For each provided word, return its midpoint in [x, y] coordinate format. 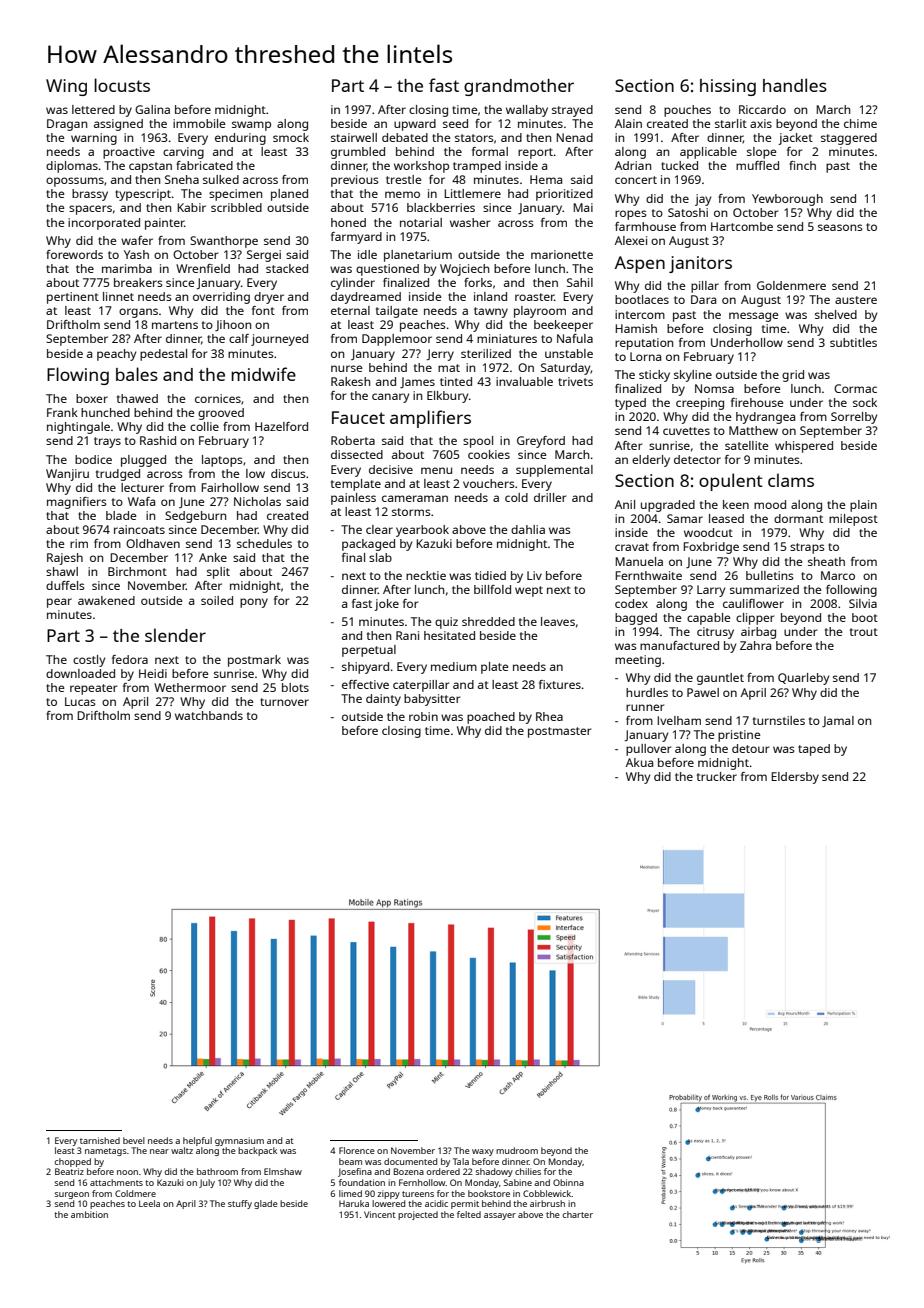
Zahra [755, 645]
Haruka [354, 1203]
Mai [583, 207]
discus [288, 473]
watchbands [209, 715]
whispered [804, 447]
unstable [569, 353]
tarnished [100, 1140]
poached [491, 718]
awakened [106, 600]
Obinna [568, 1182]
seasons [840, 227]
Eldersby [795, 778]
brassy [90, 195]
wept [529, 591]
